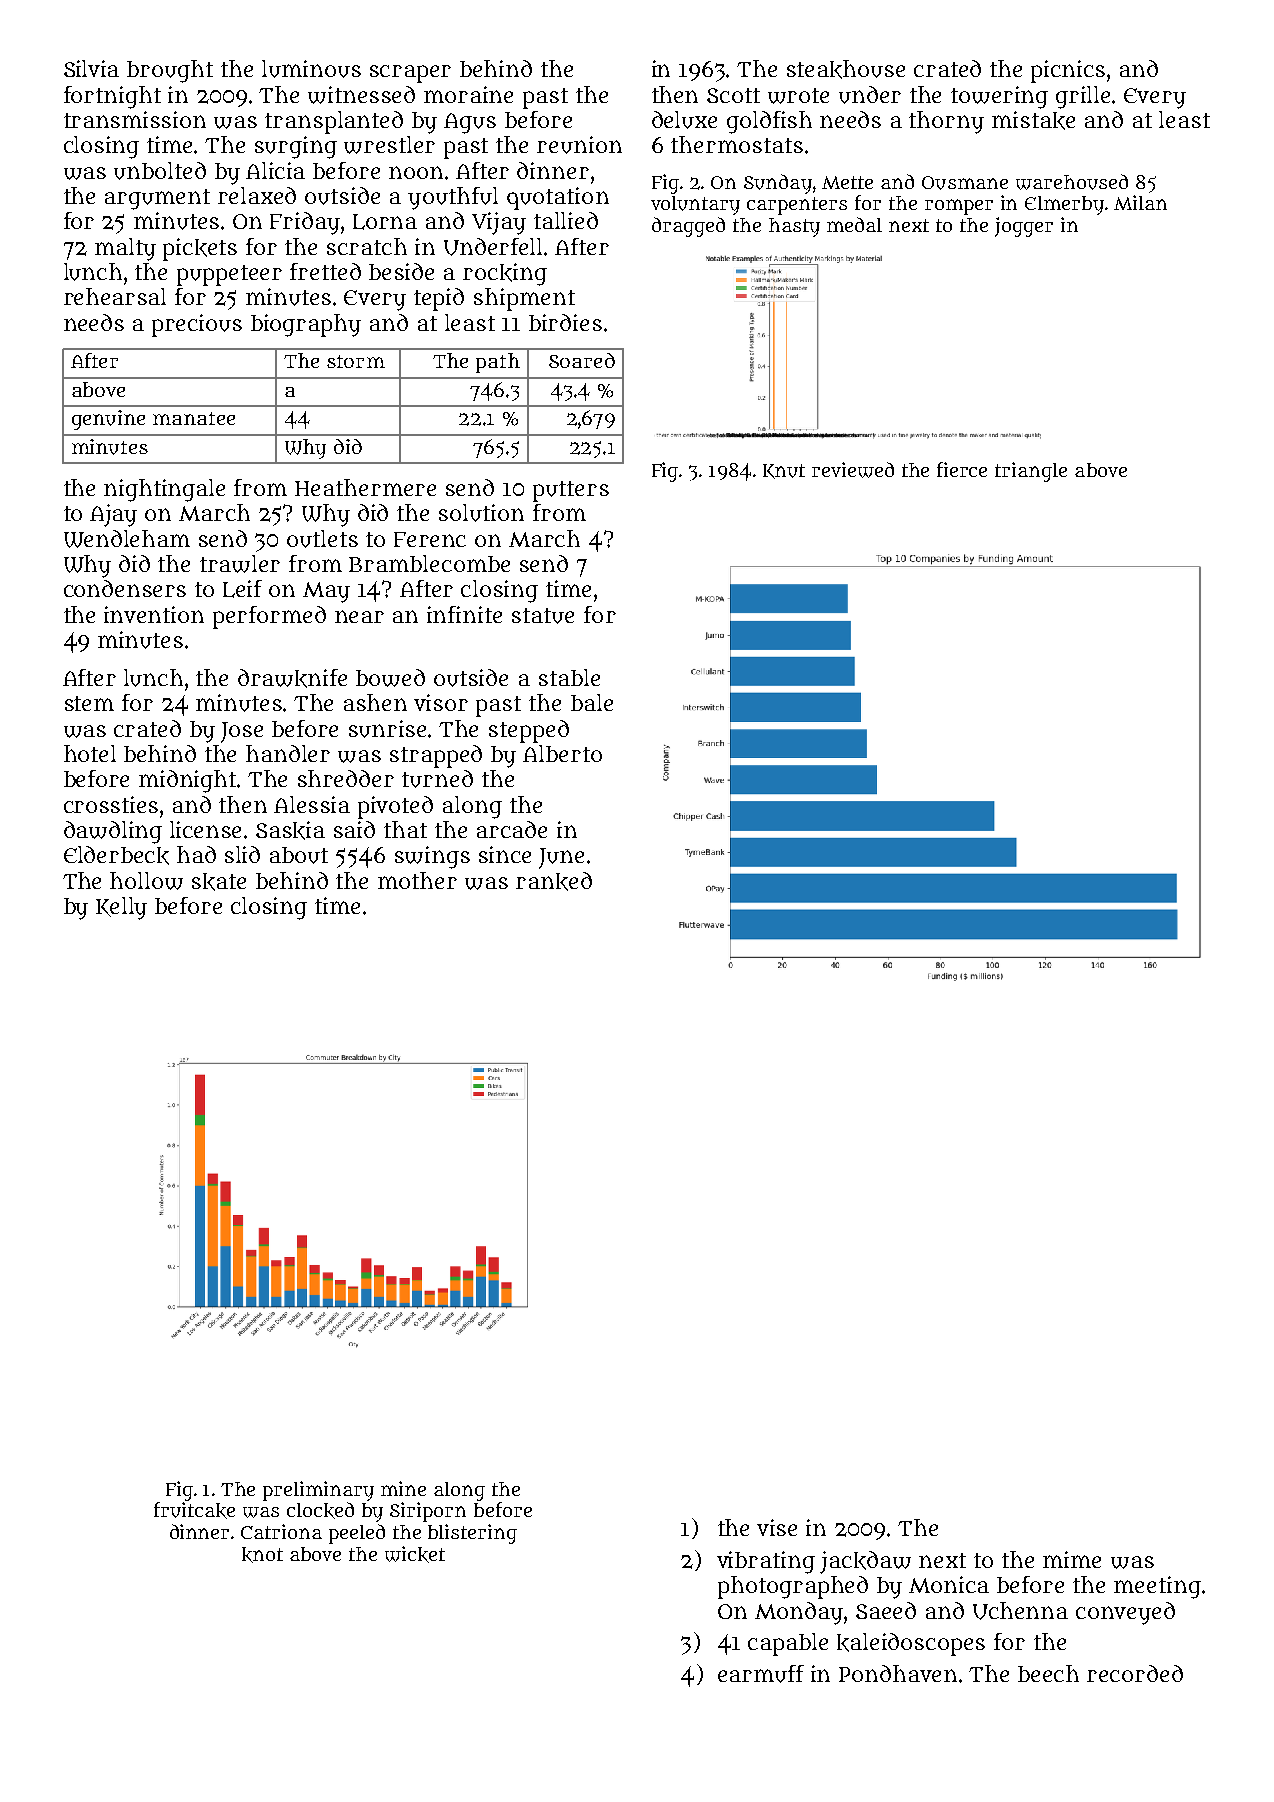  Describe the element at coordinates (554, 881) in the page. I see `ranked` at that location.
